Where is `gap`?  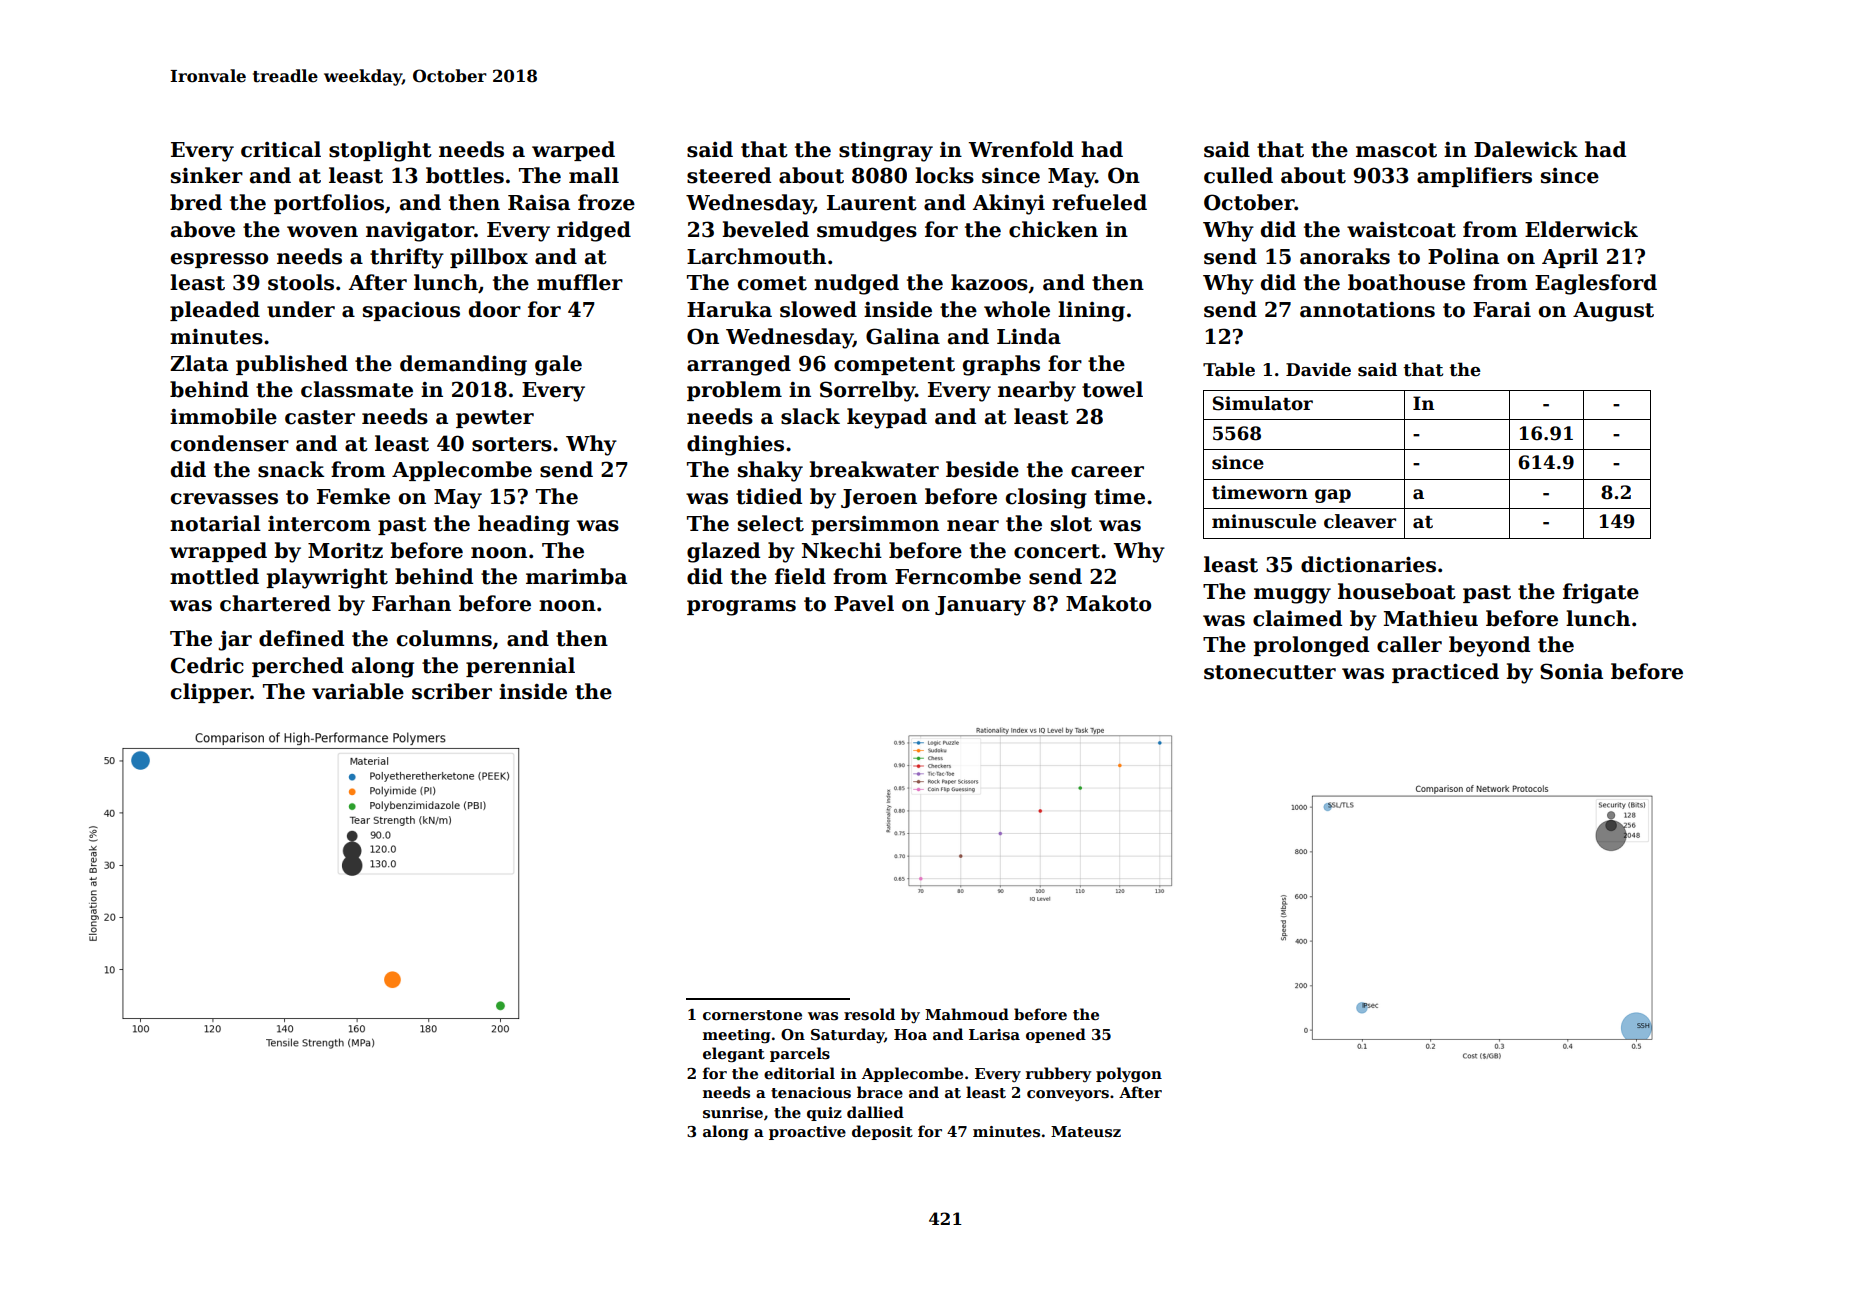
gap is located at coordinates (1333, 496).
